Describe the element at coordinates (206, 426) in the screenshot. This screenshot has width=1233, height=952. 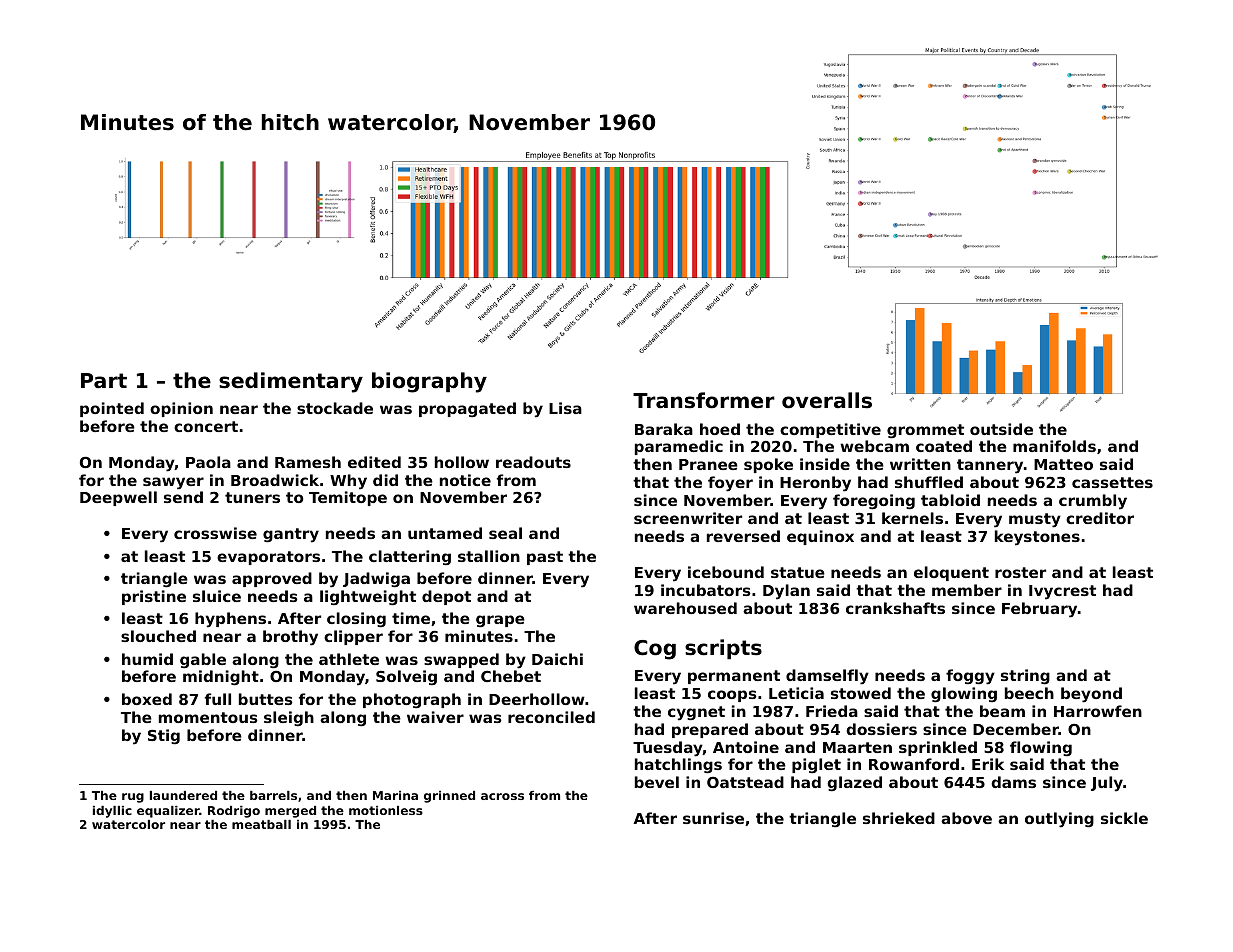
I see `concert` at that location.
